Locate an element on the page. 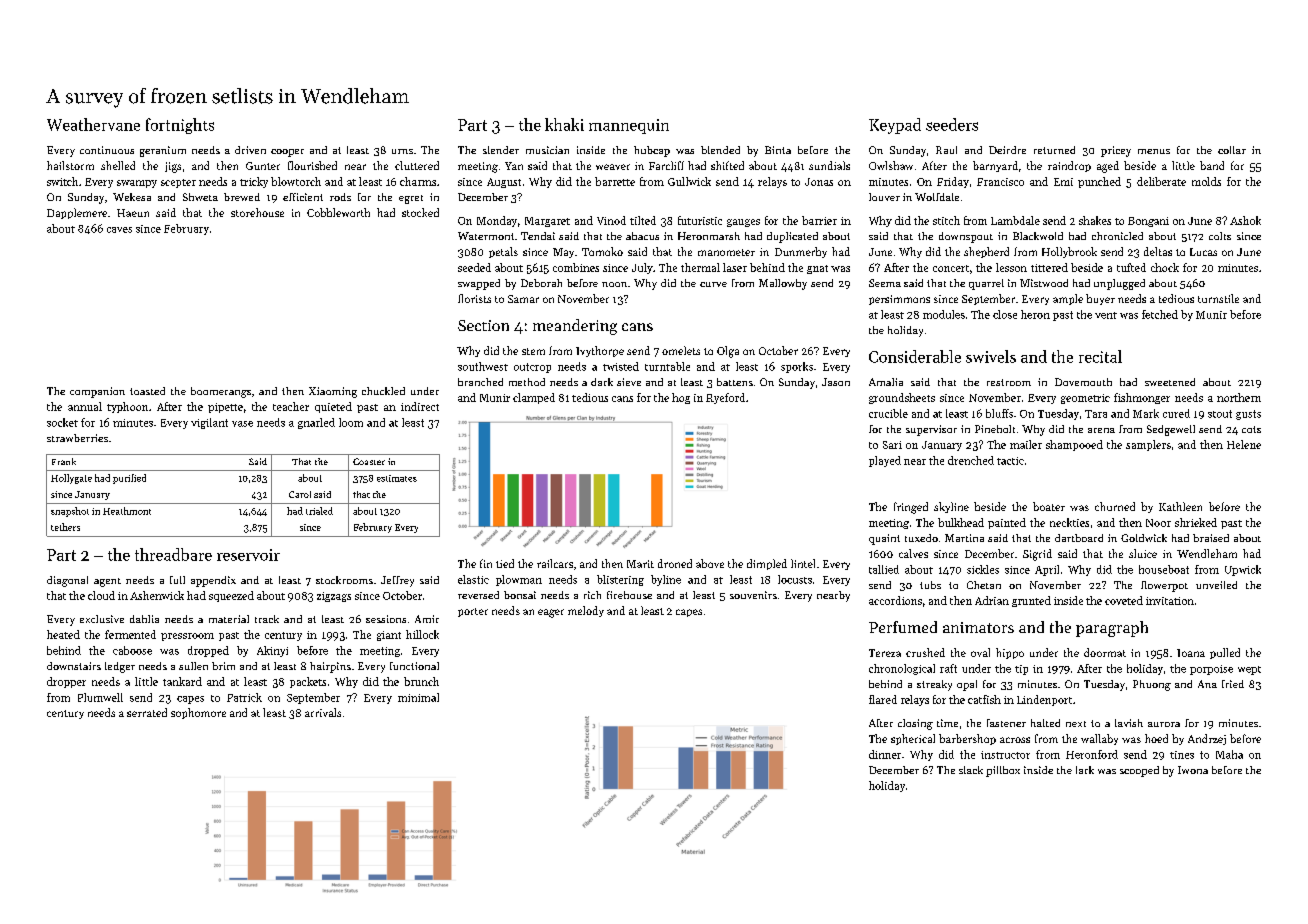 This page has width=1308, height=924. Xiaoming is located at coordinates (333, 392).
